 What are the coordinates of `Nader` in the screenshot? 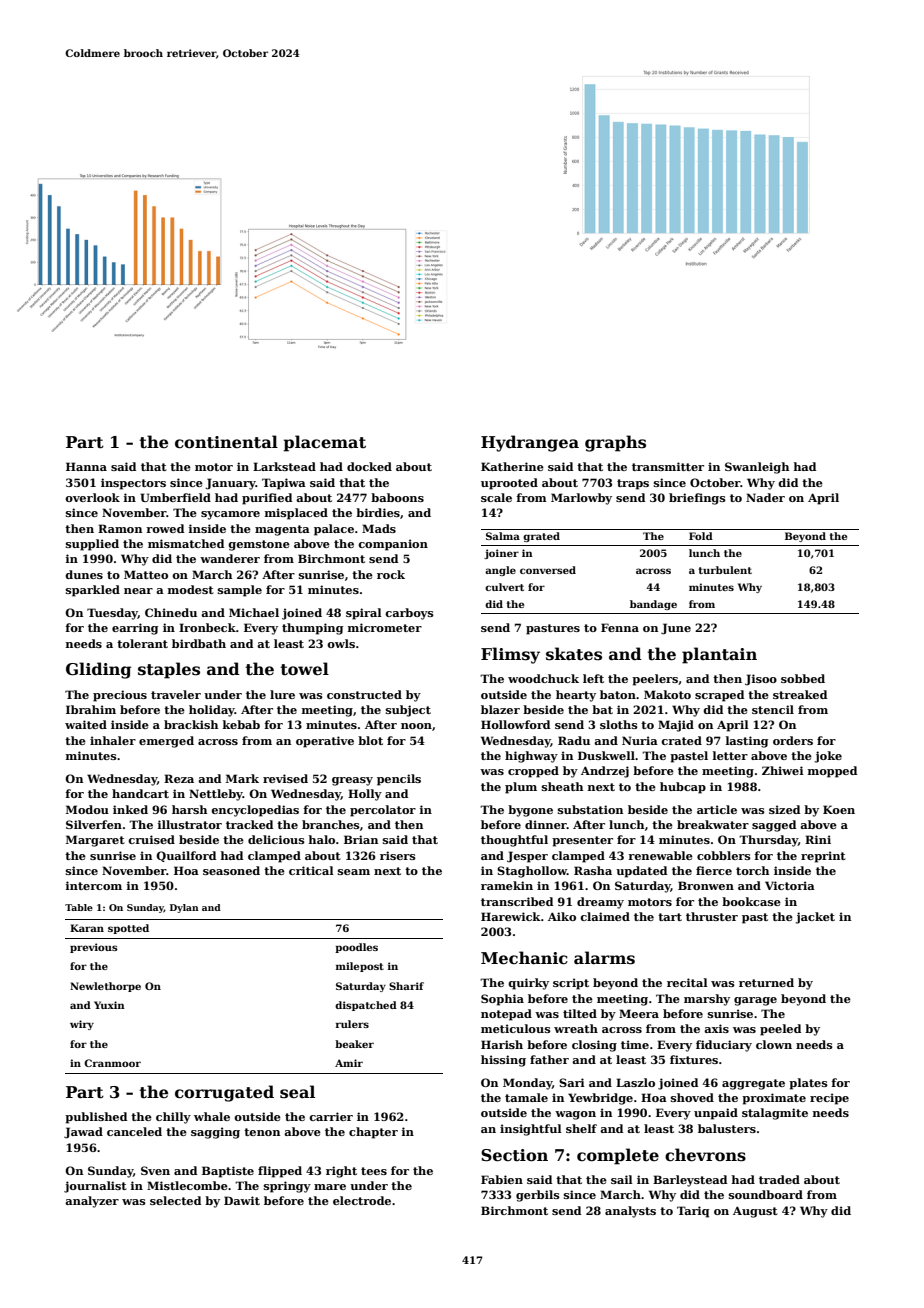 It's located at (765, 497).
